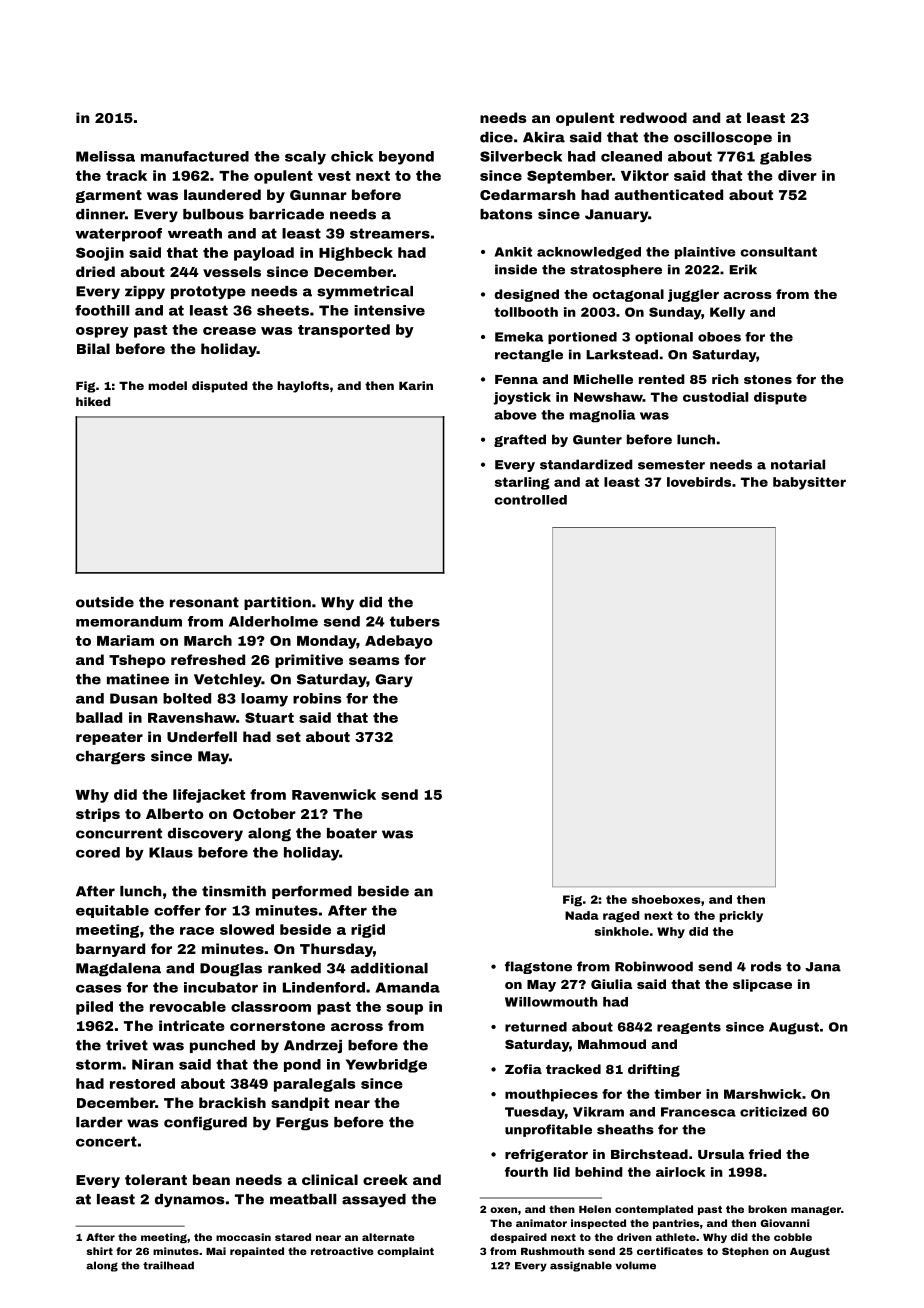 The height and width of the screenshot is (1308, 924). I want to click on scaly, so click(305, 158).
